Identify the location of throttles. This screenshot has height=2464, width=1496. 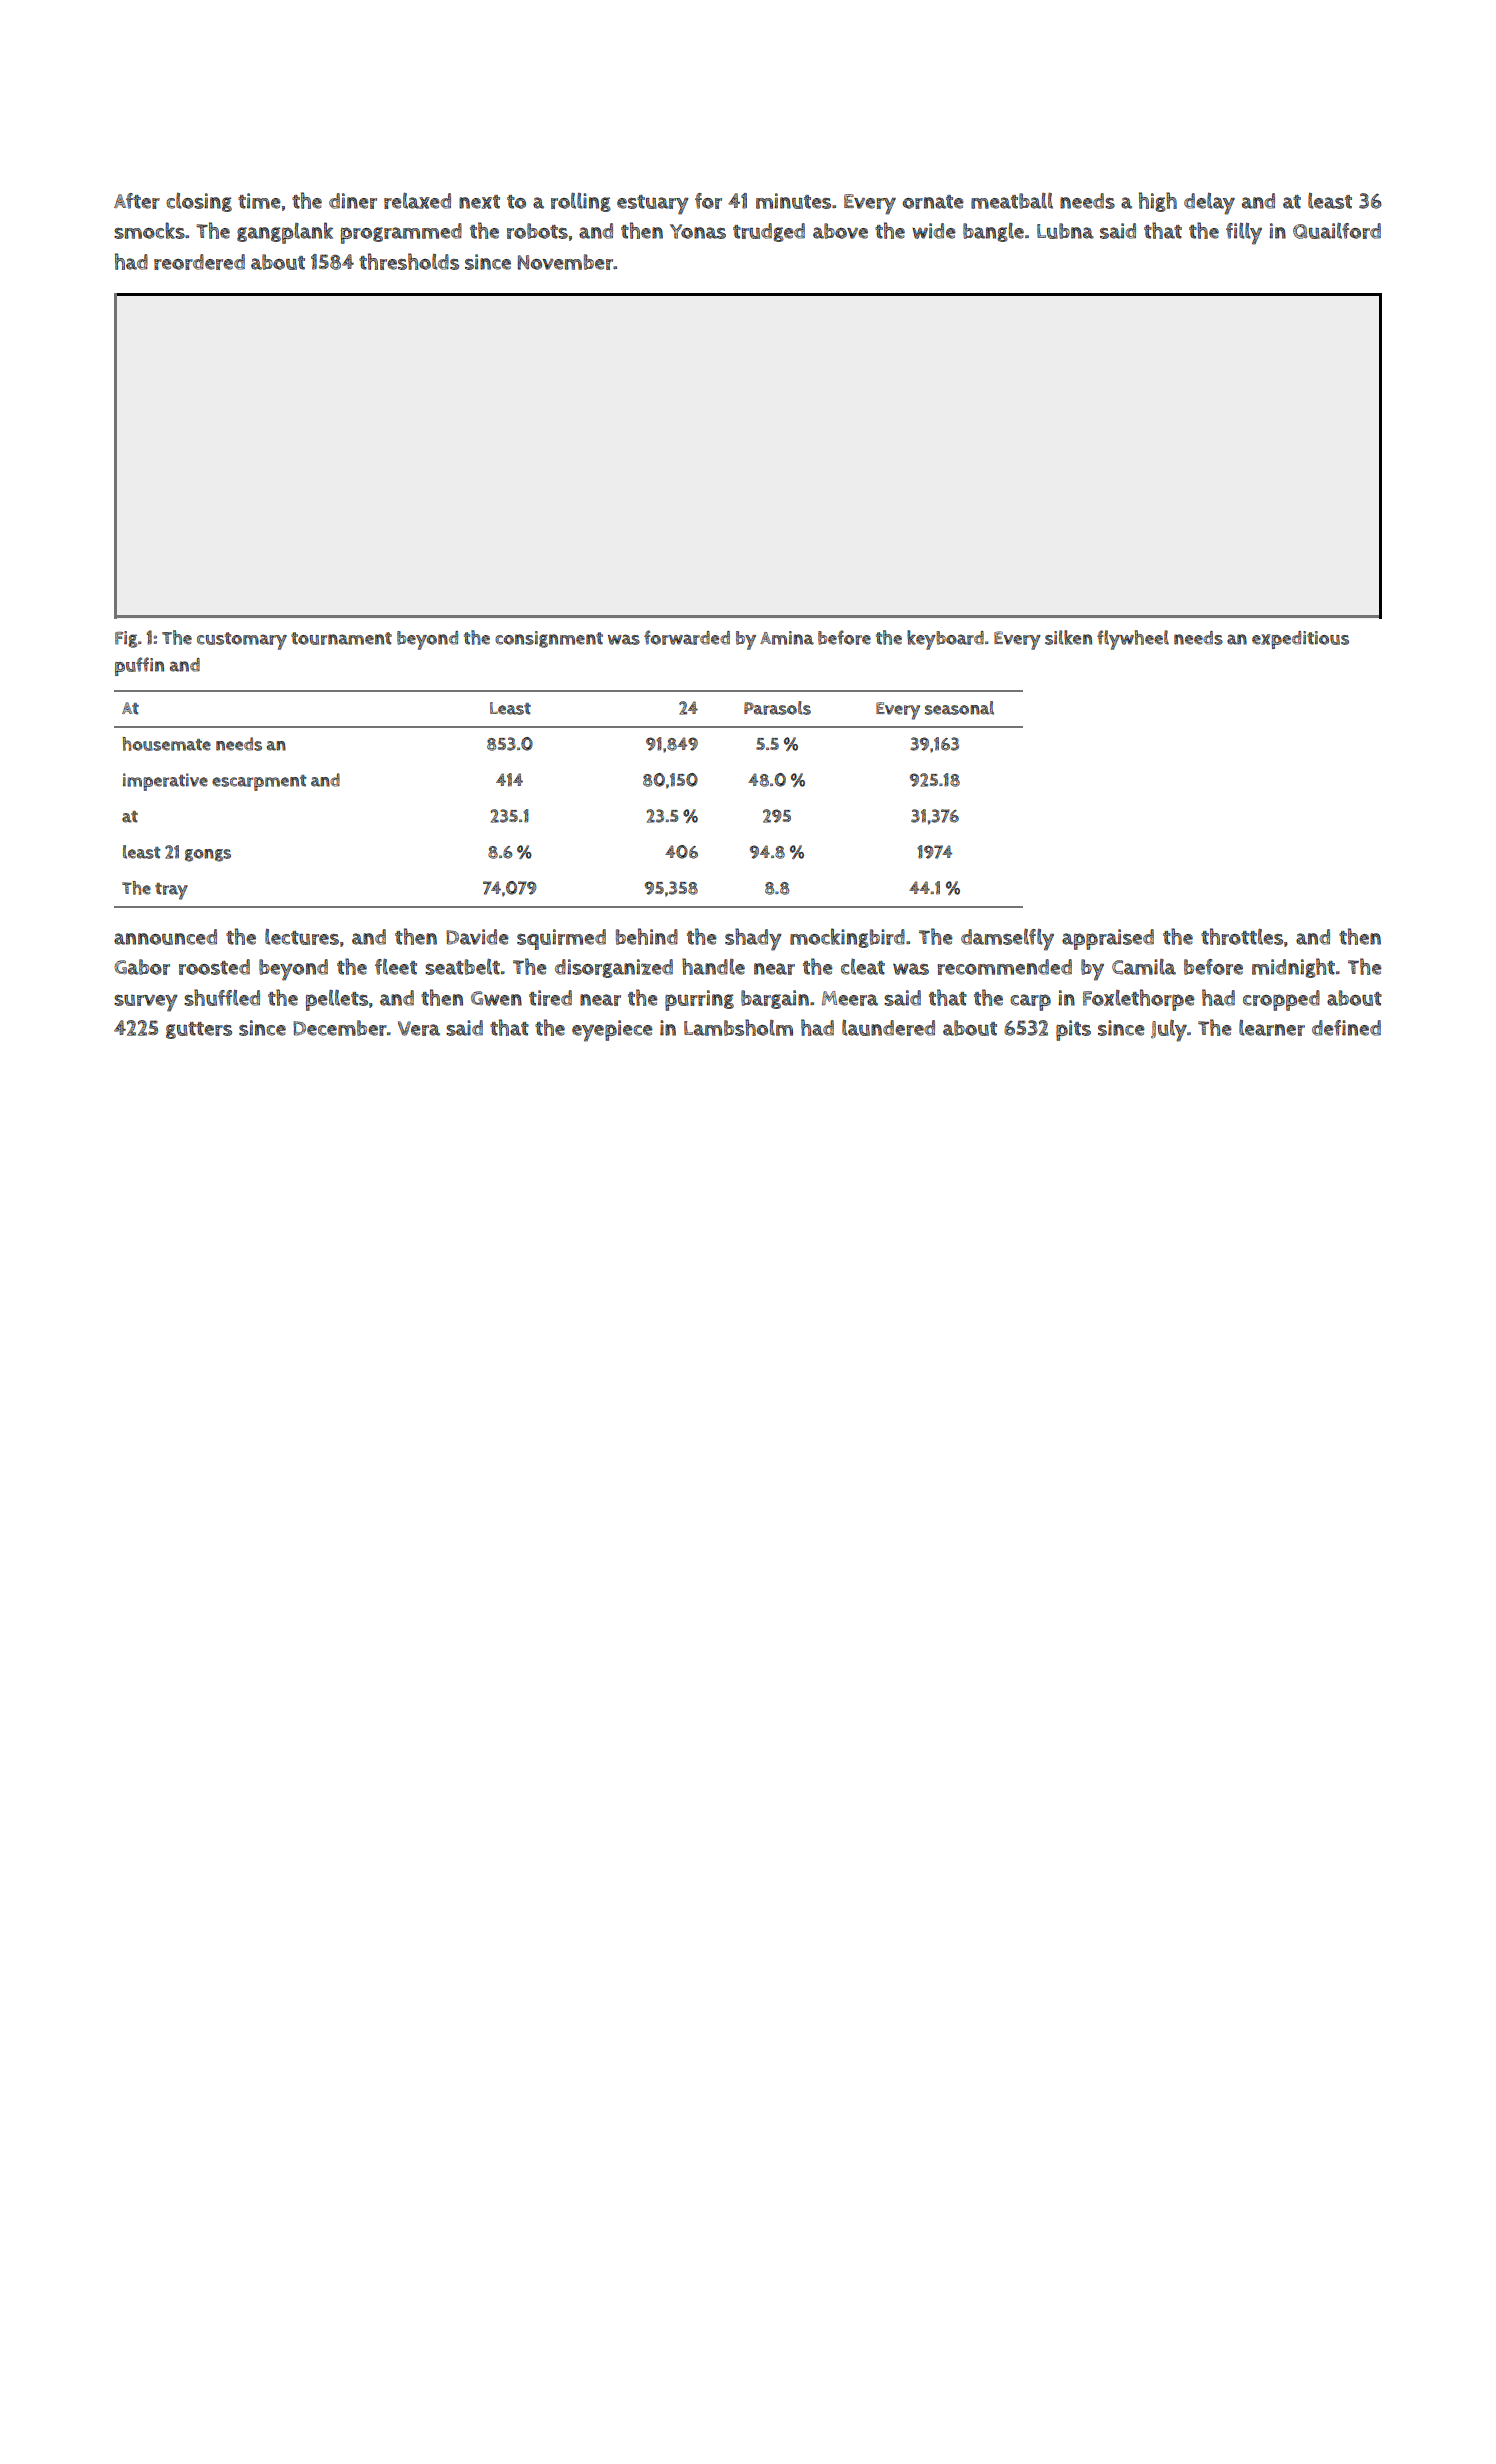
(1242, 936).
